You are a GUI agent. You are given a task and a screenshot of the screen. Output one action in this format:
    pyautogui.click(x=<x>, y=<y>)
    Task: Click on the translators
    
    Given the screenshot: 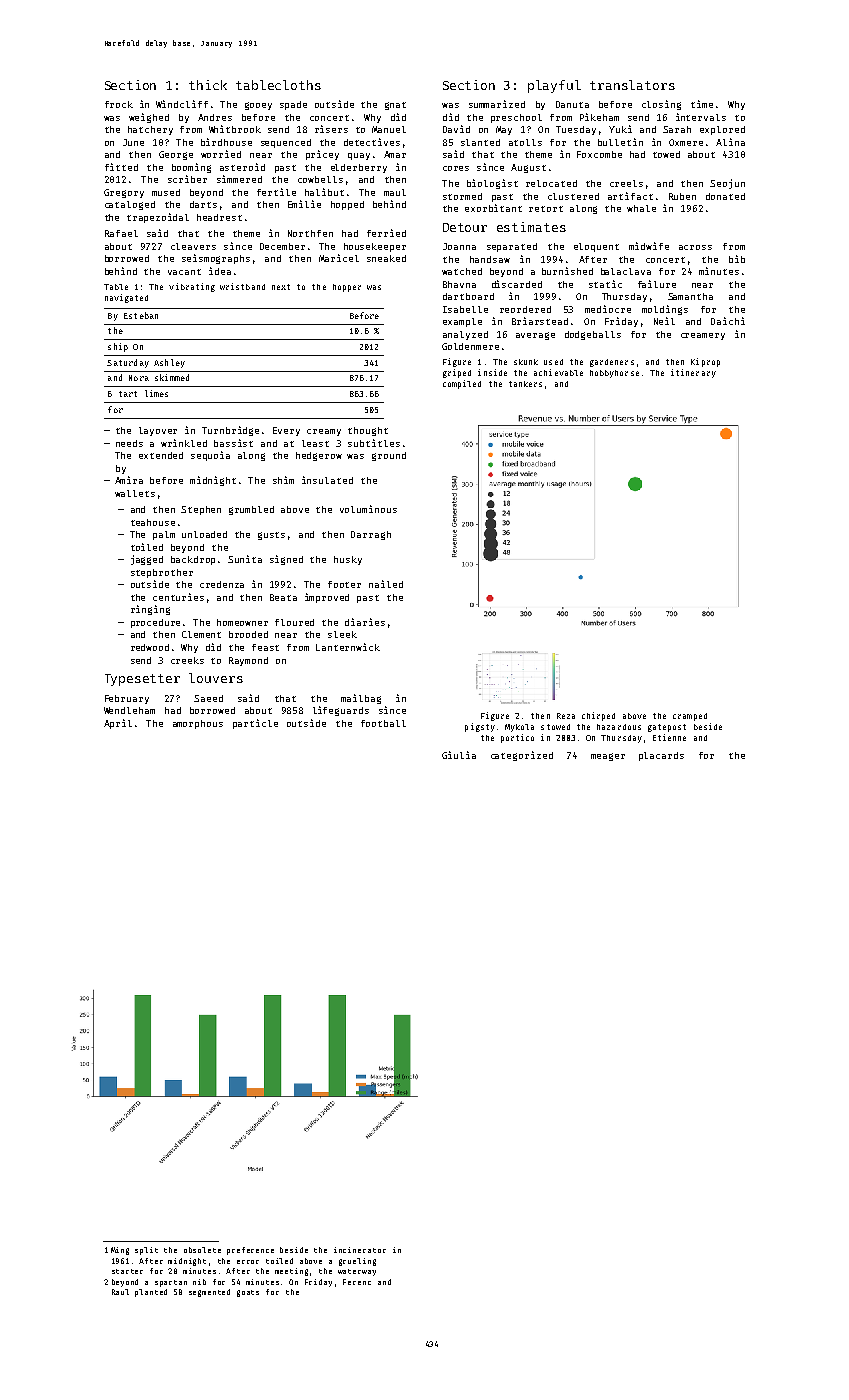 What is the action you would take?
    pyautogui.click(x=632, y=85)
